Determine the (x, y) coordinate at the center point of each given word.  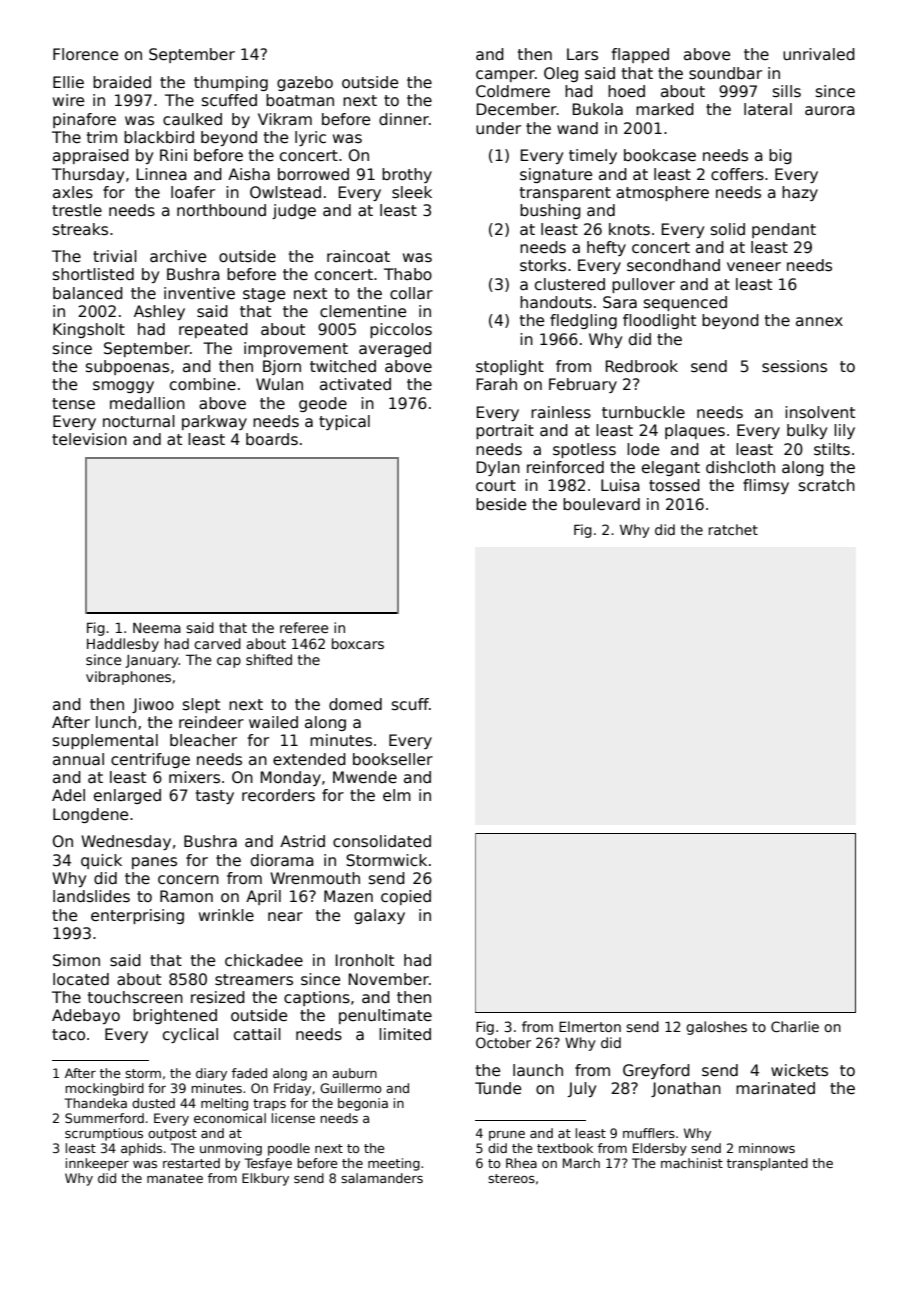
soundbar (725, 73)
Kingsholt (89, 330)
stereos (511, 1178)
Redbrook (642, 366)
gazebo (305, 83)
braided (122, 82)
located (81, 979)
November (389, 979)
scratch (827, 485)
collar (411, 293)
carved (217, 643)
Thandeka (96, 1103)
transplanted (767, 1164)
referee (304, 627)
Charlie (795, 1026)
